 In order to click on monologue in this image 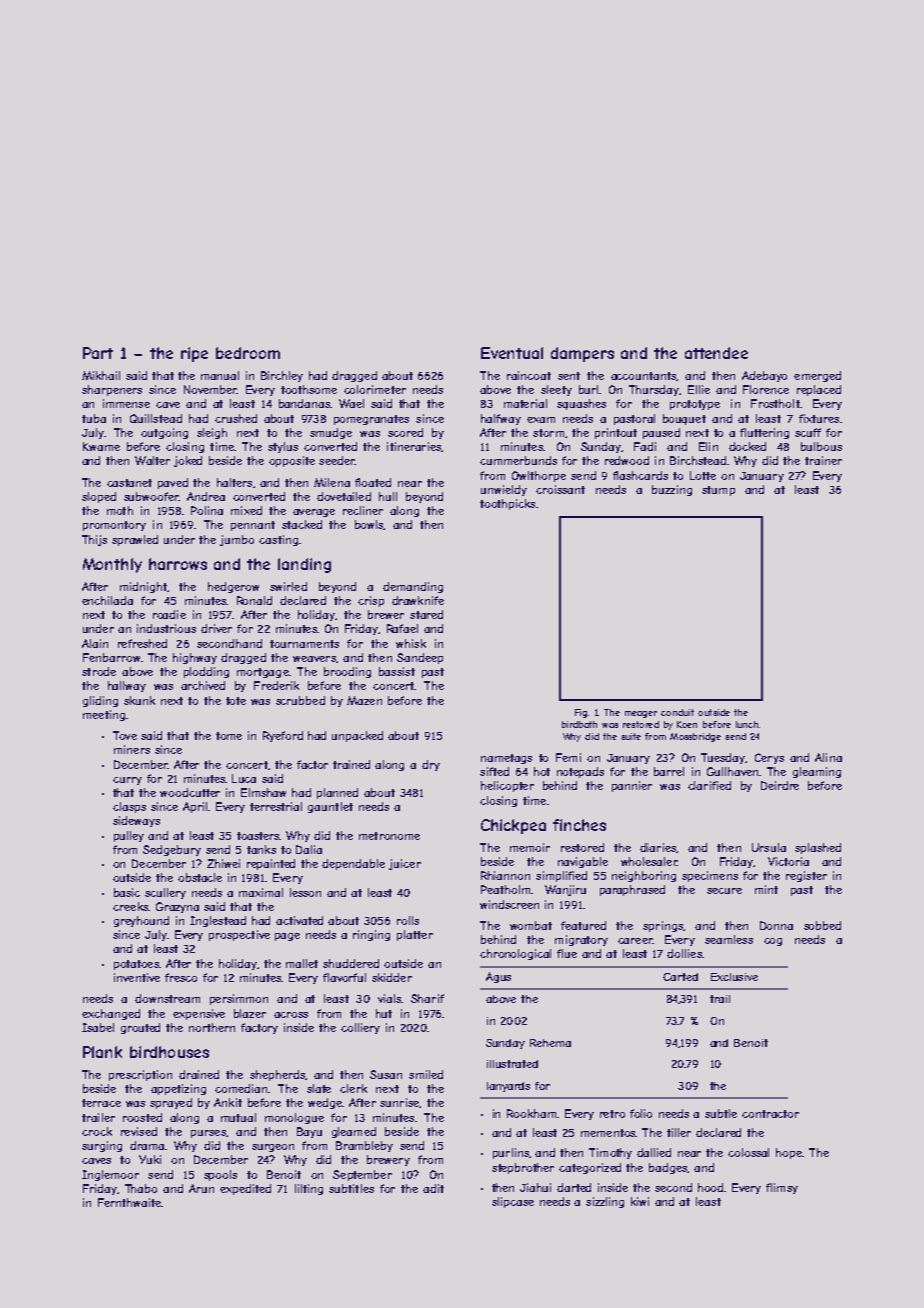, I will do `click(294, 1118)`.
